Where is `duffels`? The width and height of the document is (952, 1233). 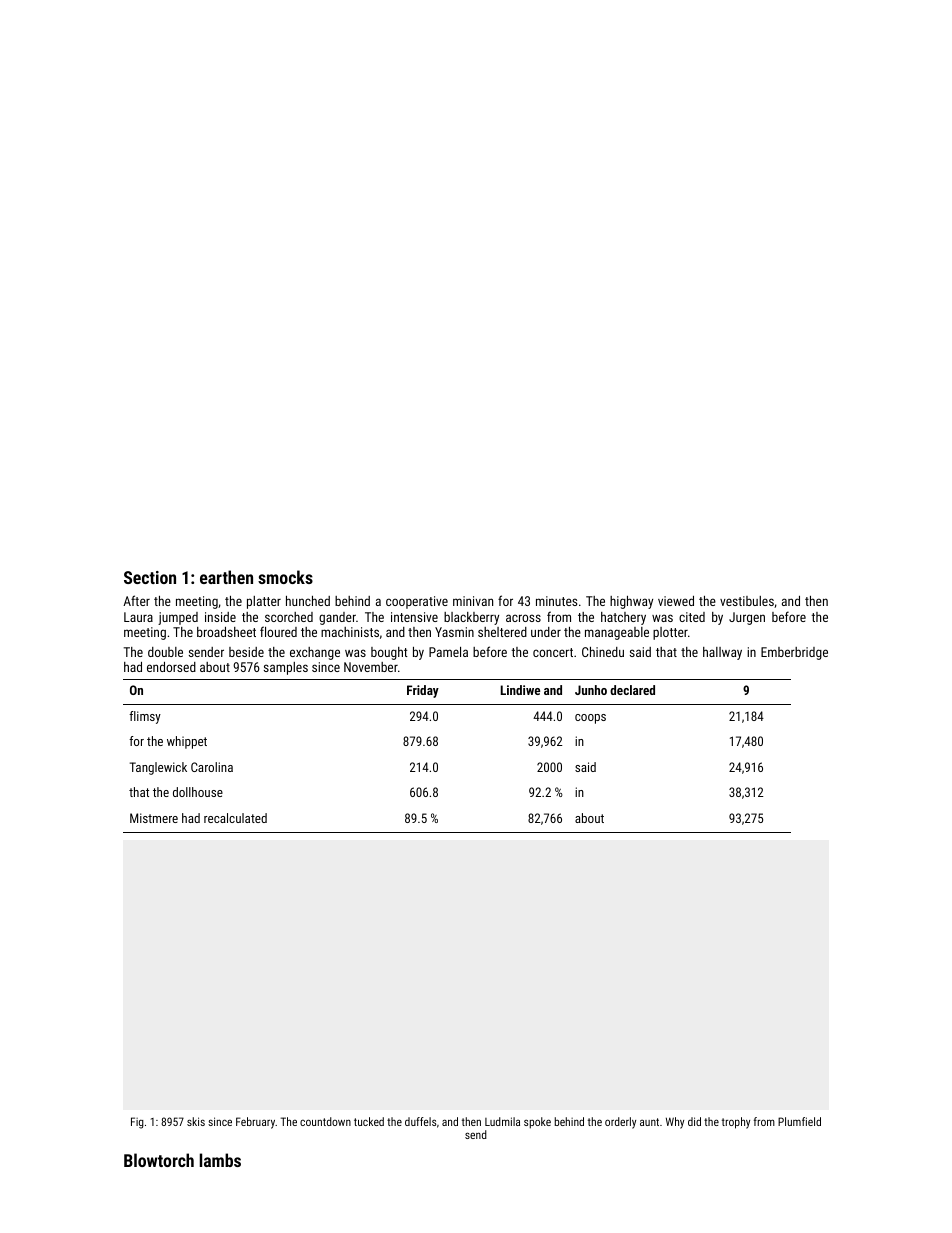
duffels is located at coordinates (420, 1121).
